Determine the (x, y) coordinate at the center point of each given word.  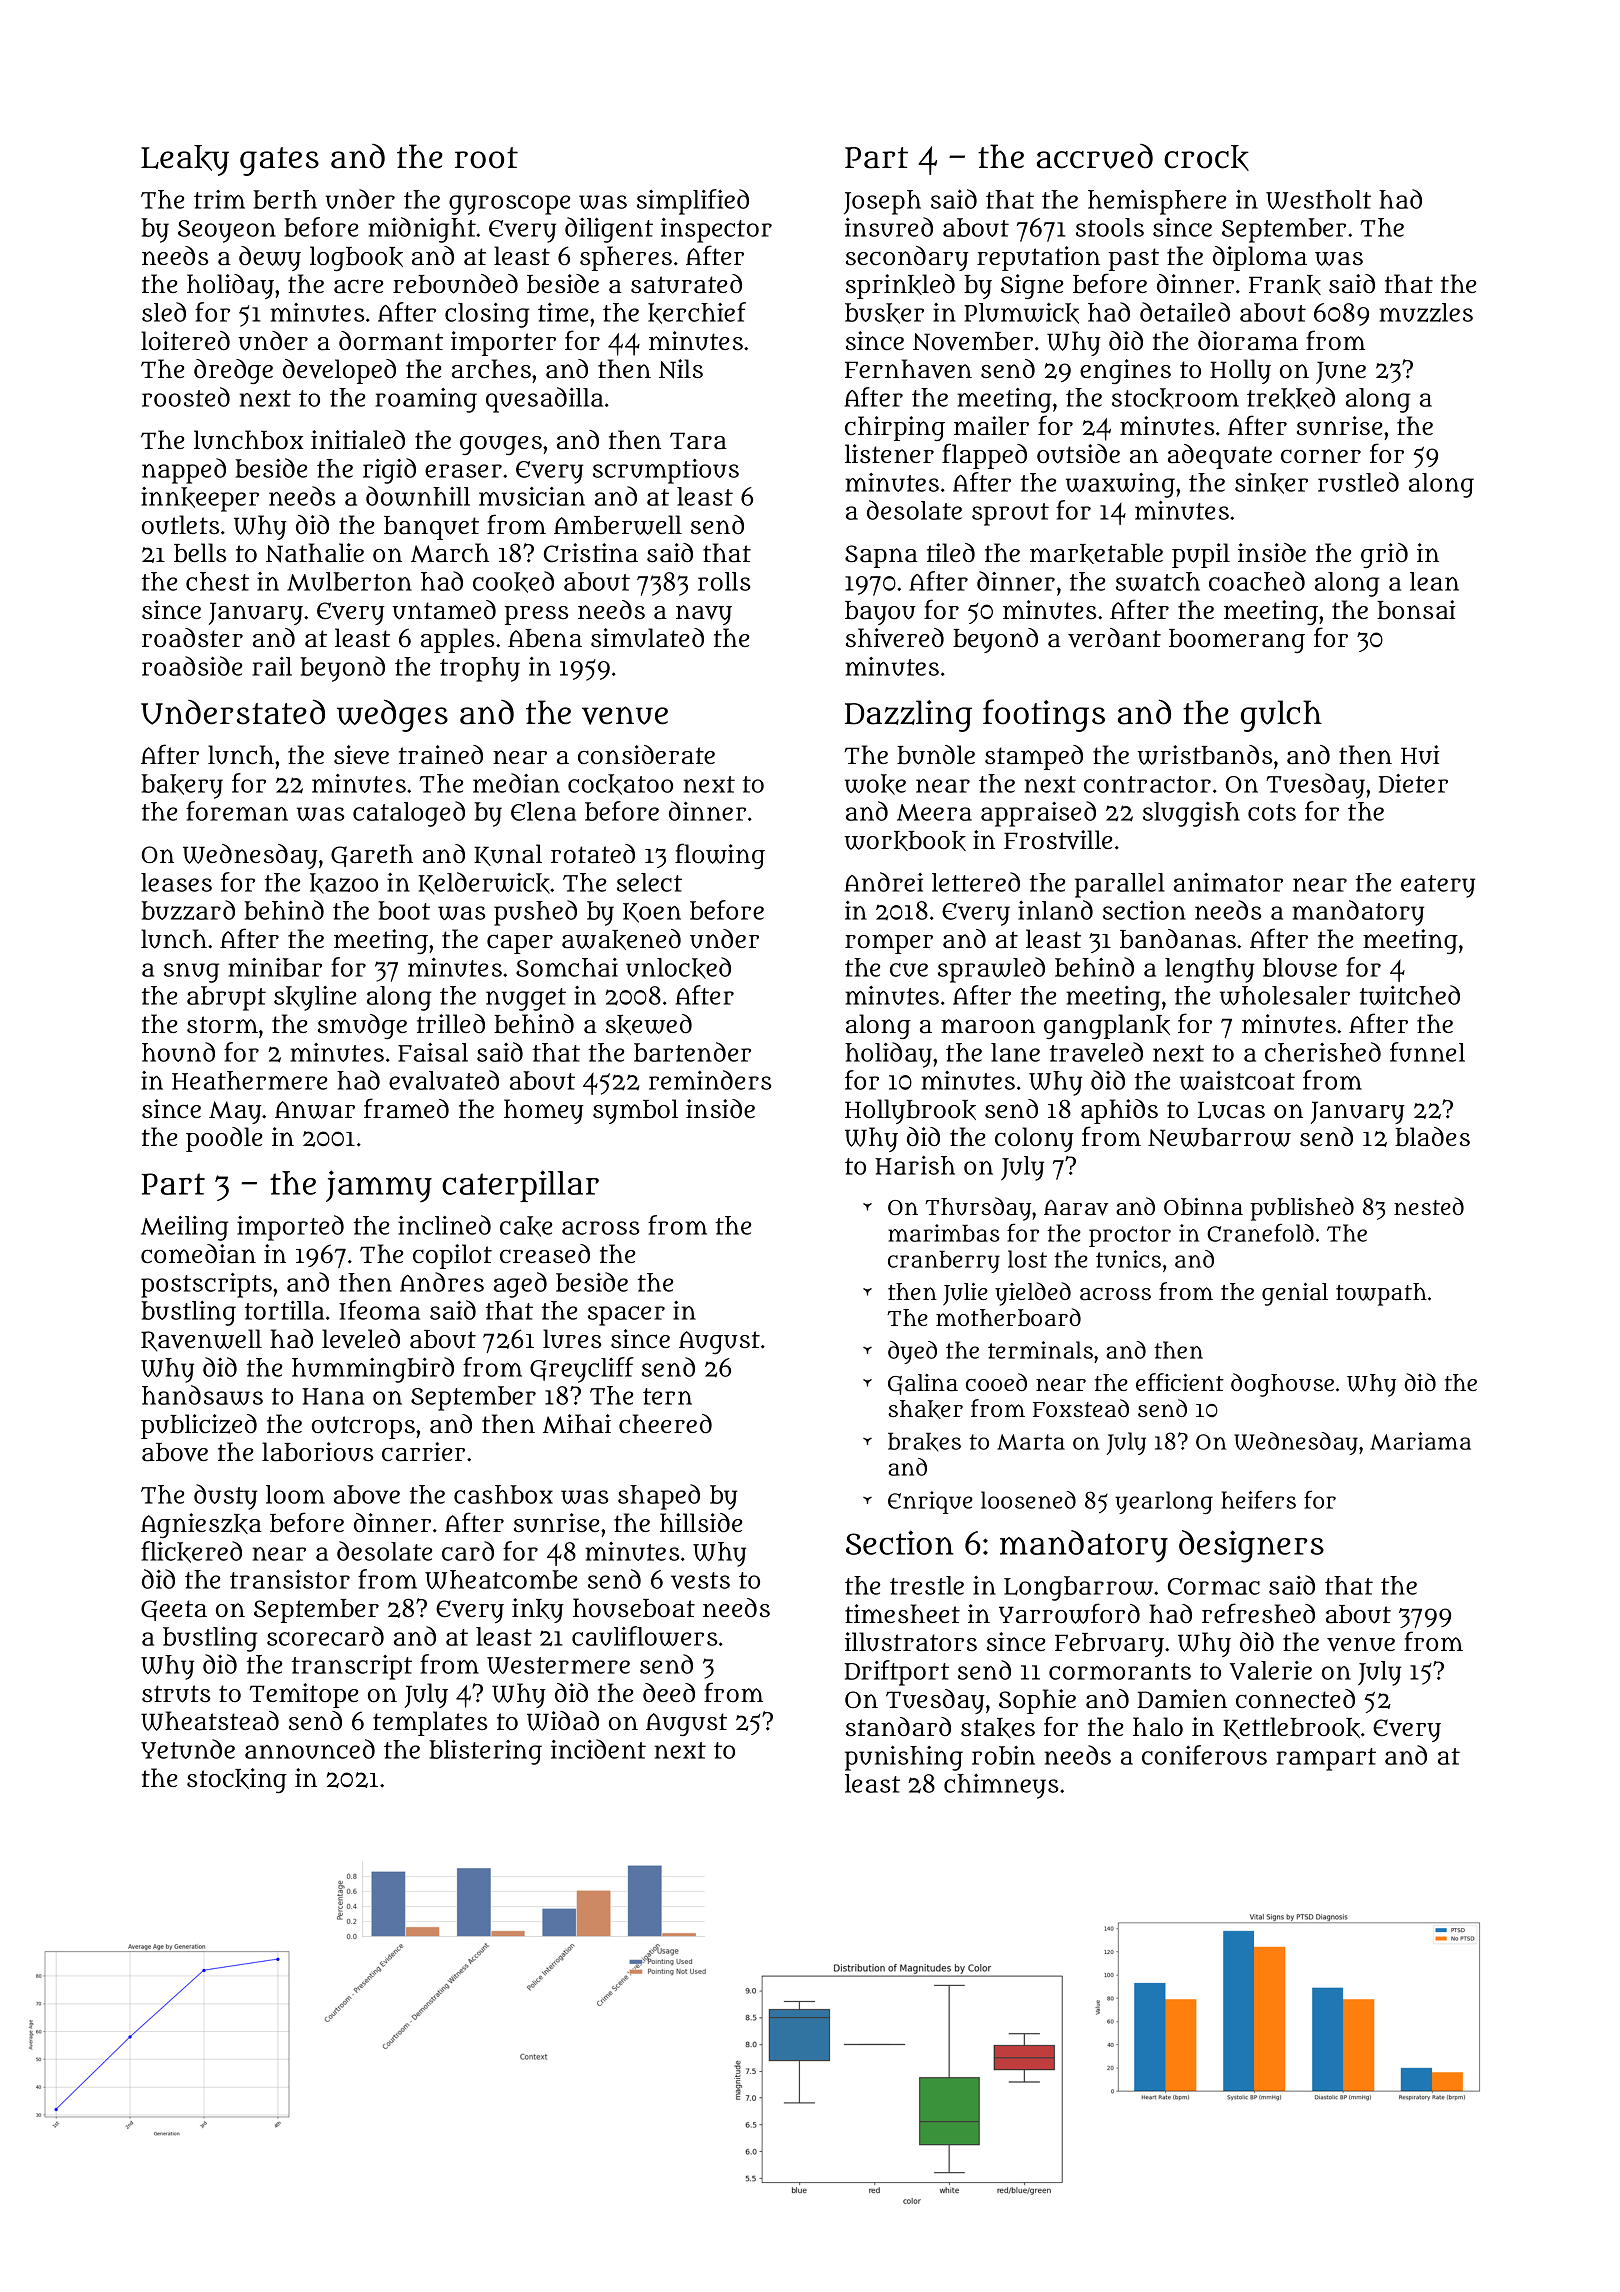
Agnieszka (201, 1525)
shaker (925, 1409)
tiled (951, 552)
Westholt (1318, 199)
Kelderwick (484, 883)
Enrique (930, 1502)
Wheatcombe (501, 1579)
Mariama (1420, 1441)
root (486, 158)
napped (184, 471)
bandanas (1178, 939)
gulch (1281, 716)
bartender (692, 1052)
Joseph (882, 202)
